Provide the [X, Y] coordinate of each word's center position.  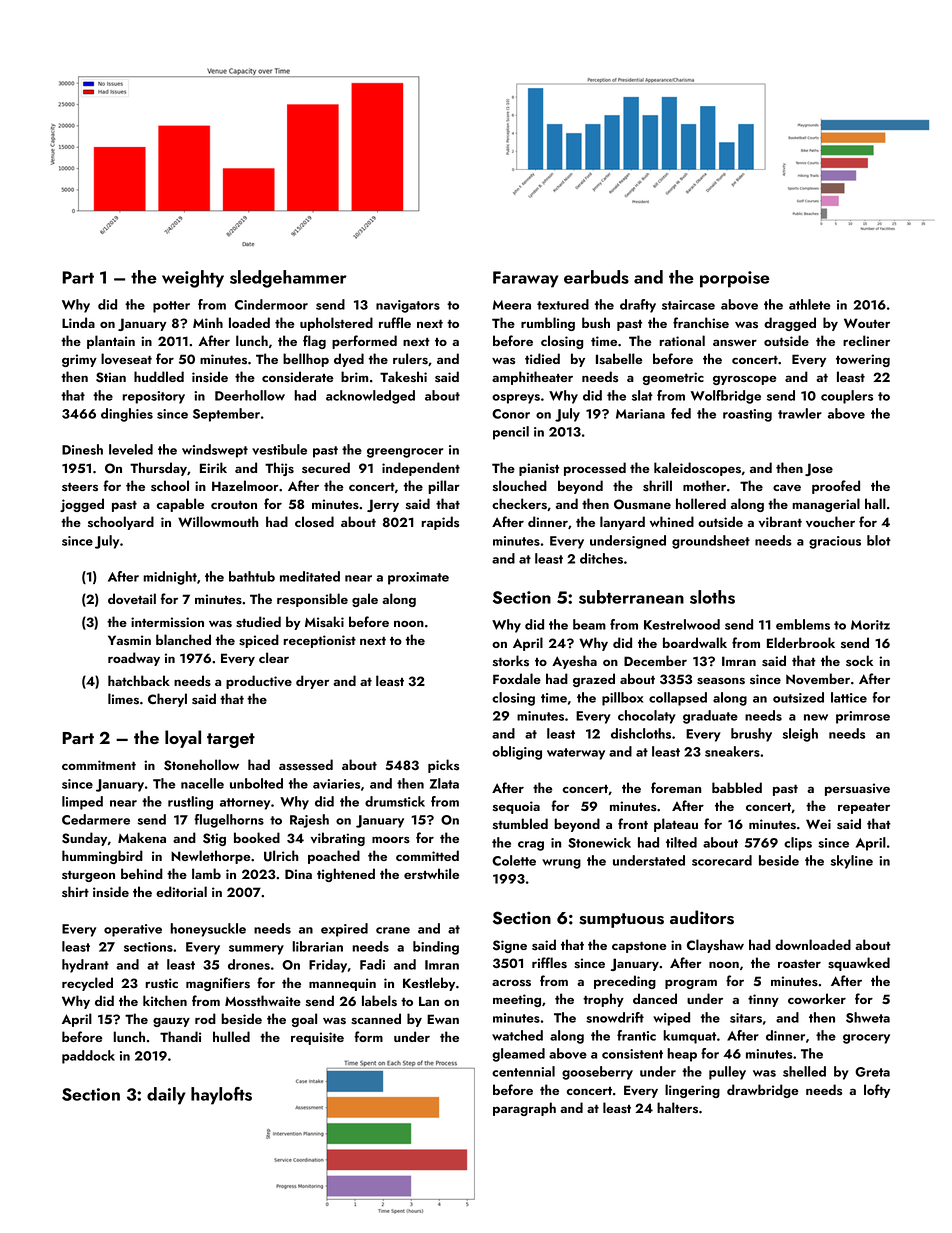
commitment [99, 765]
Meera [512, 305]
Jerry [383, 505]
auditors [702, 917]
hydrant [85, 966]
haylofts [221, 1096]
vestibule [279, 449]
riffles [549, 963]
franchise [701, 323]
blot [879, 540]
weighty [193, 279]
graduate [710, 717]
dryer [312, 682]
